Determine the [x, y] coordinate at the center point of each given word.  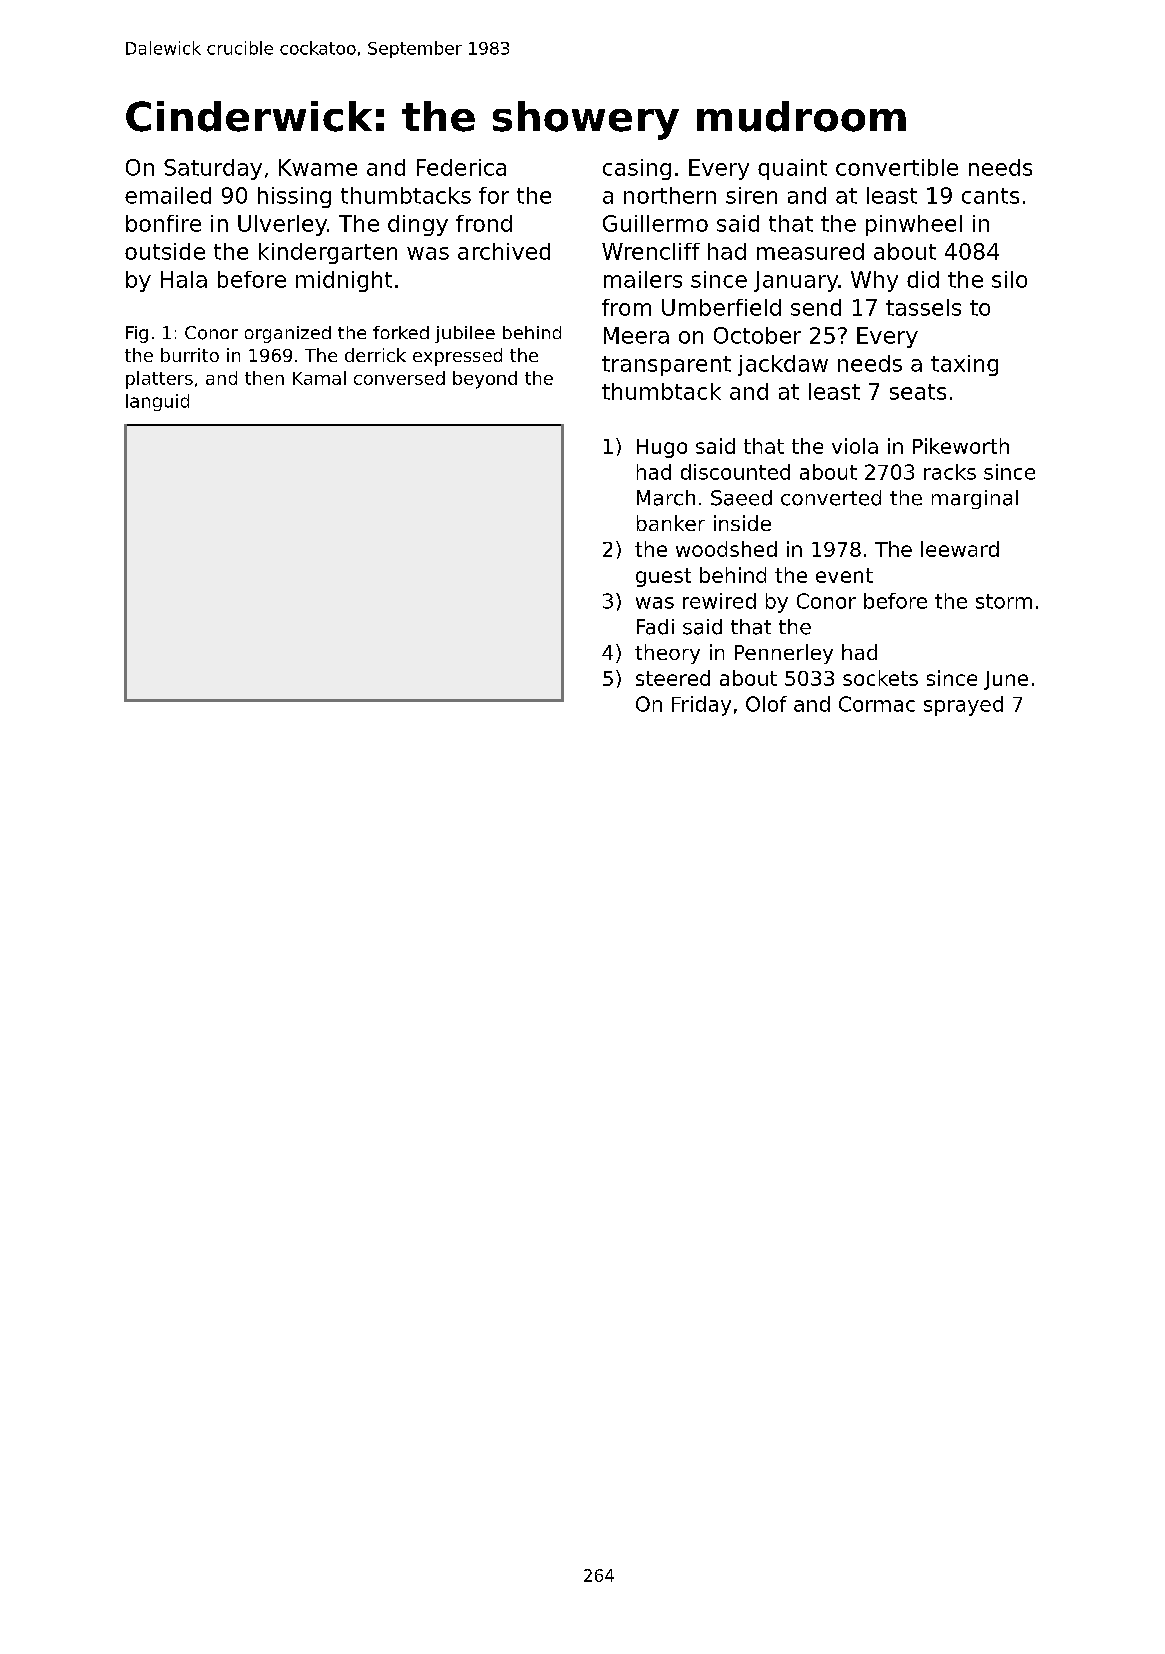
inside [742, 523]
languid [157, 402]
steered [673, 678]
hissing [294, 197]
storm [1004, 601]
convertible [897, 167]
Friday [701, 706]
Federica [461, 167]
